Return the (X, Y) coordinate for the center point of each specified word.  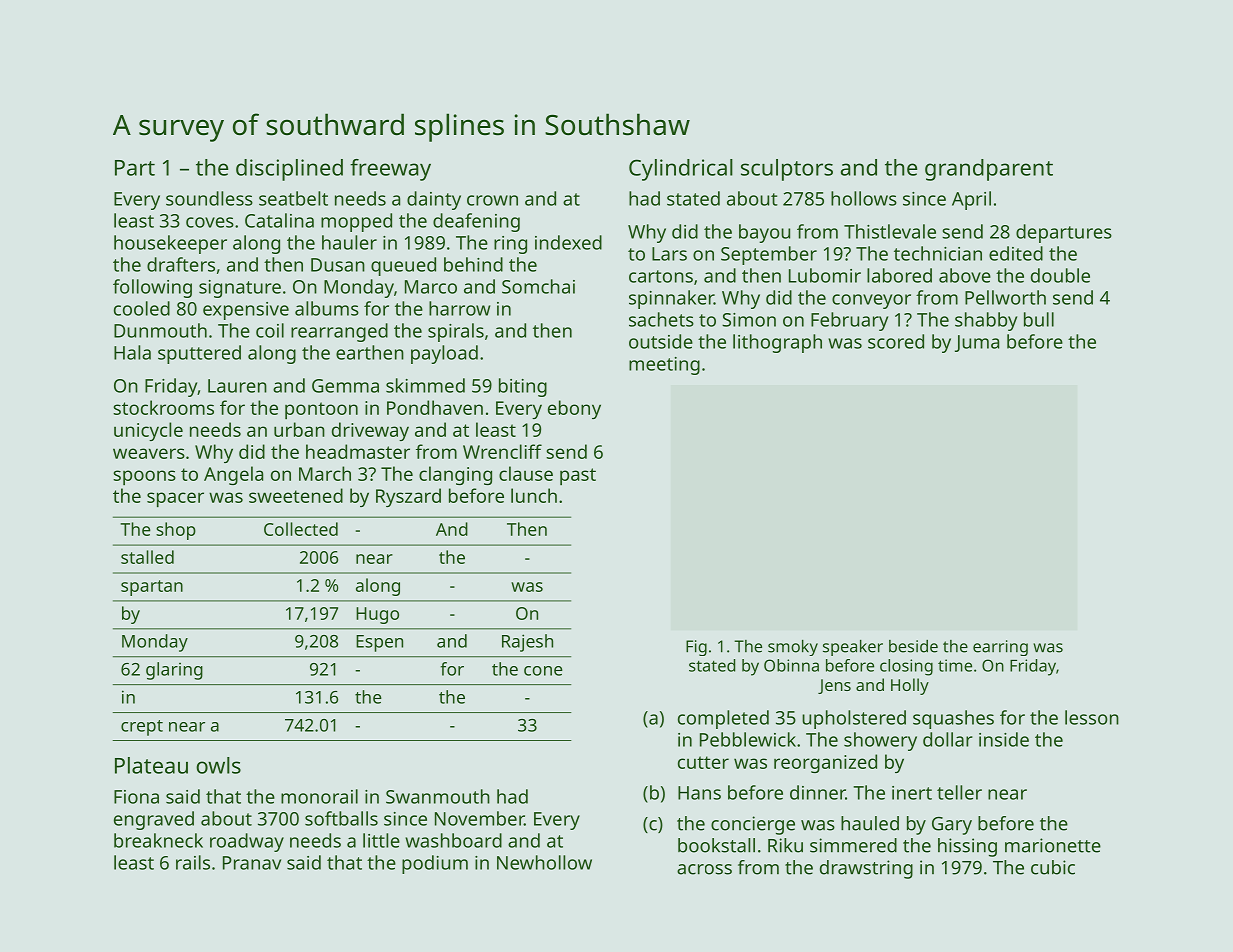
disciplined (289, 170)
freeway (390, 170)
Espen (379, 643)
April (971, 200)
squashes (953, 719)
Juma (977, 343)
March (325, 473)
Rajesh (527, 643)
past (578, 476)
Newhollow (544, 862)
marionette (1053, 845)
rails (193, 862)
